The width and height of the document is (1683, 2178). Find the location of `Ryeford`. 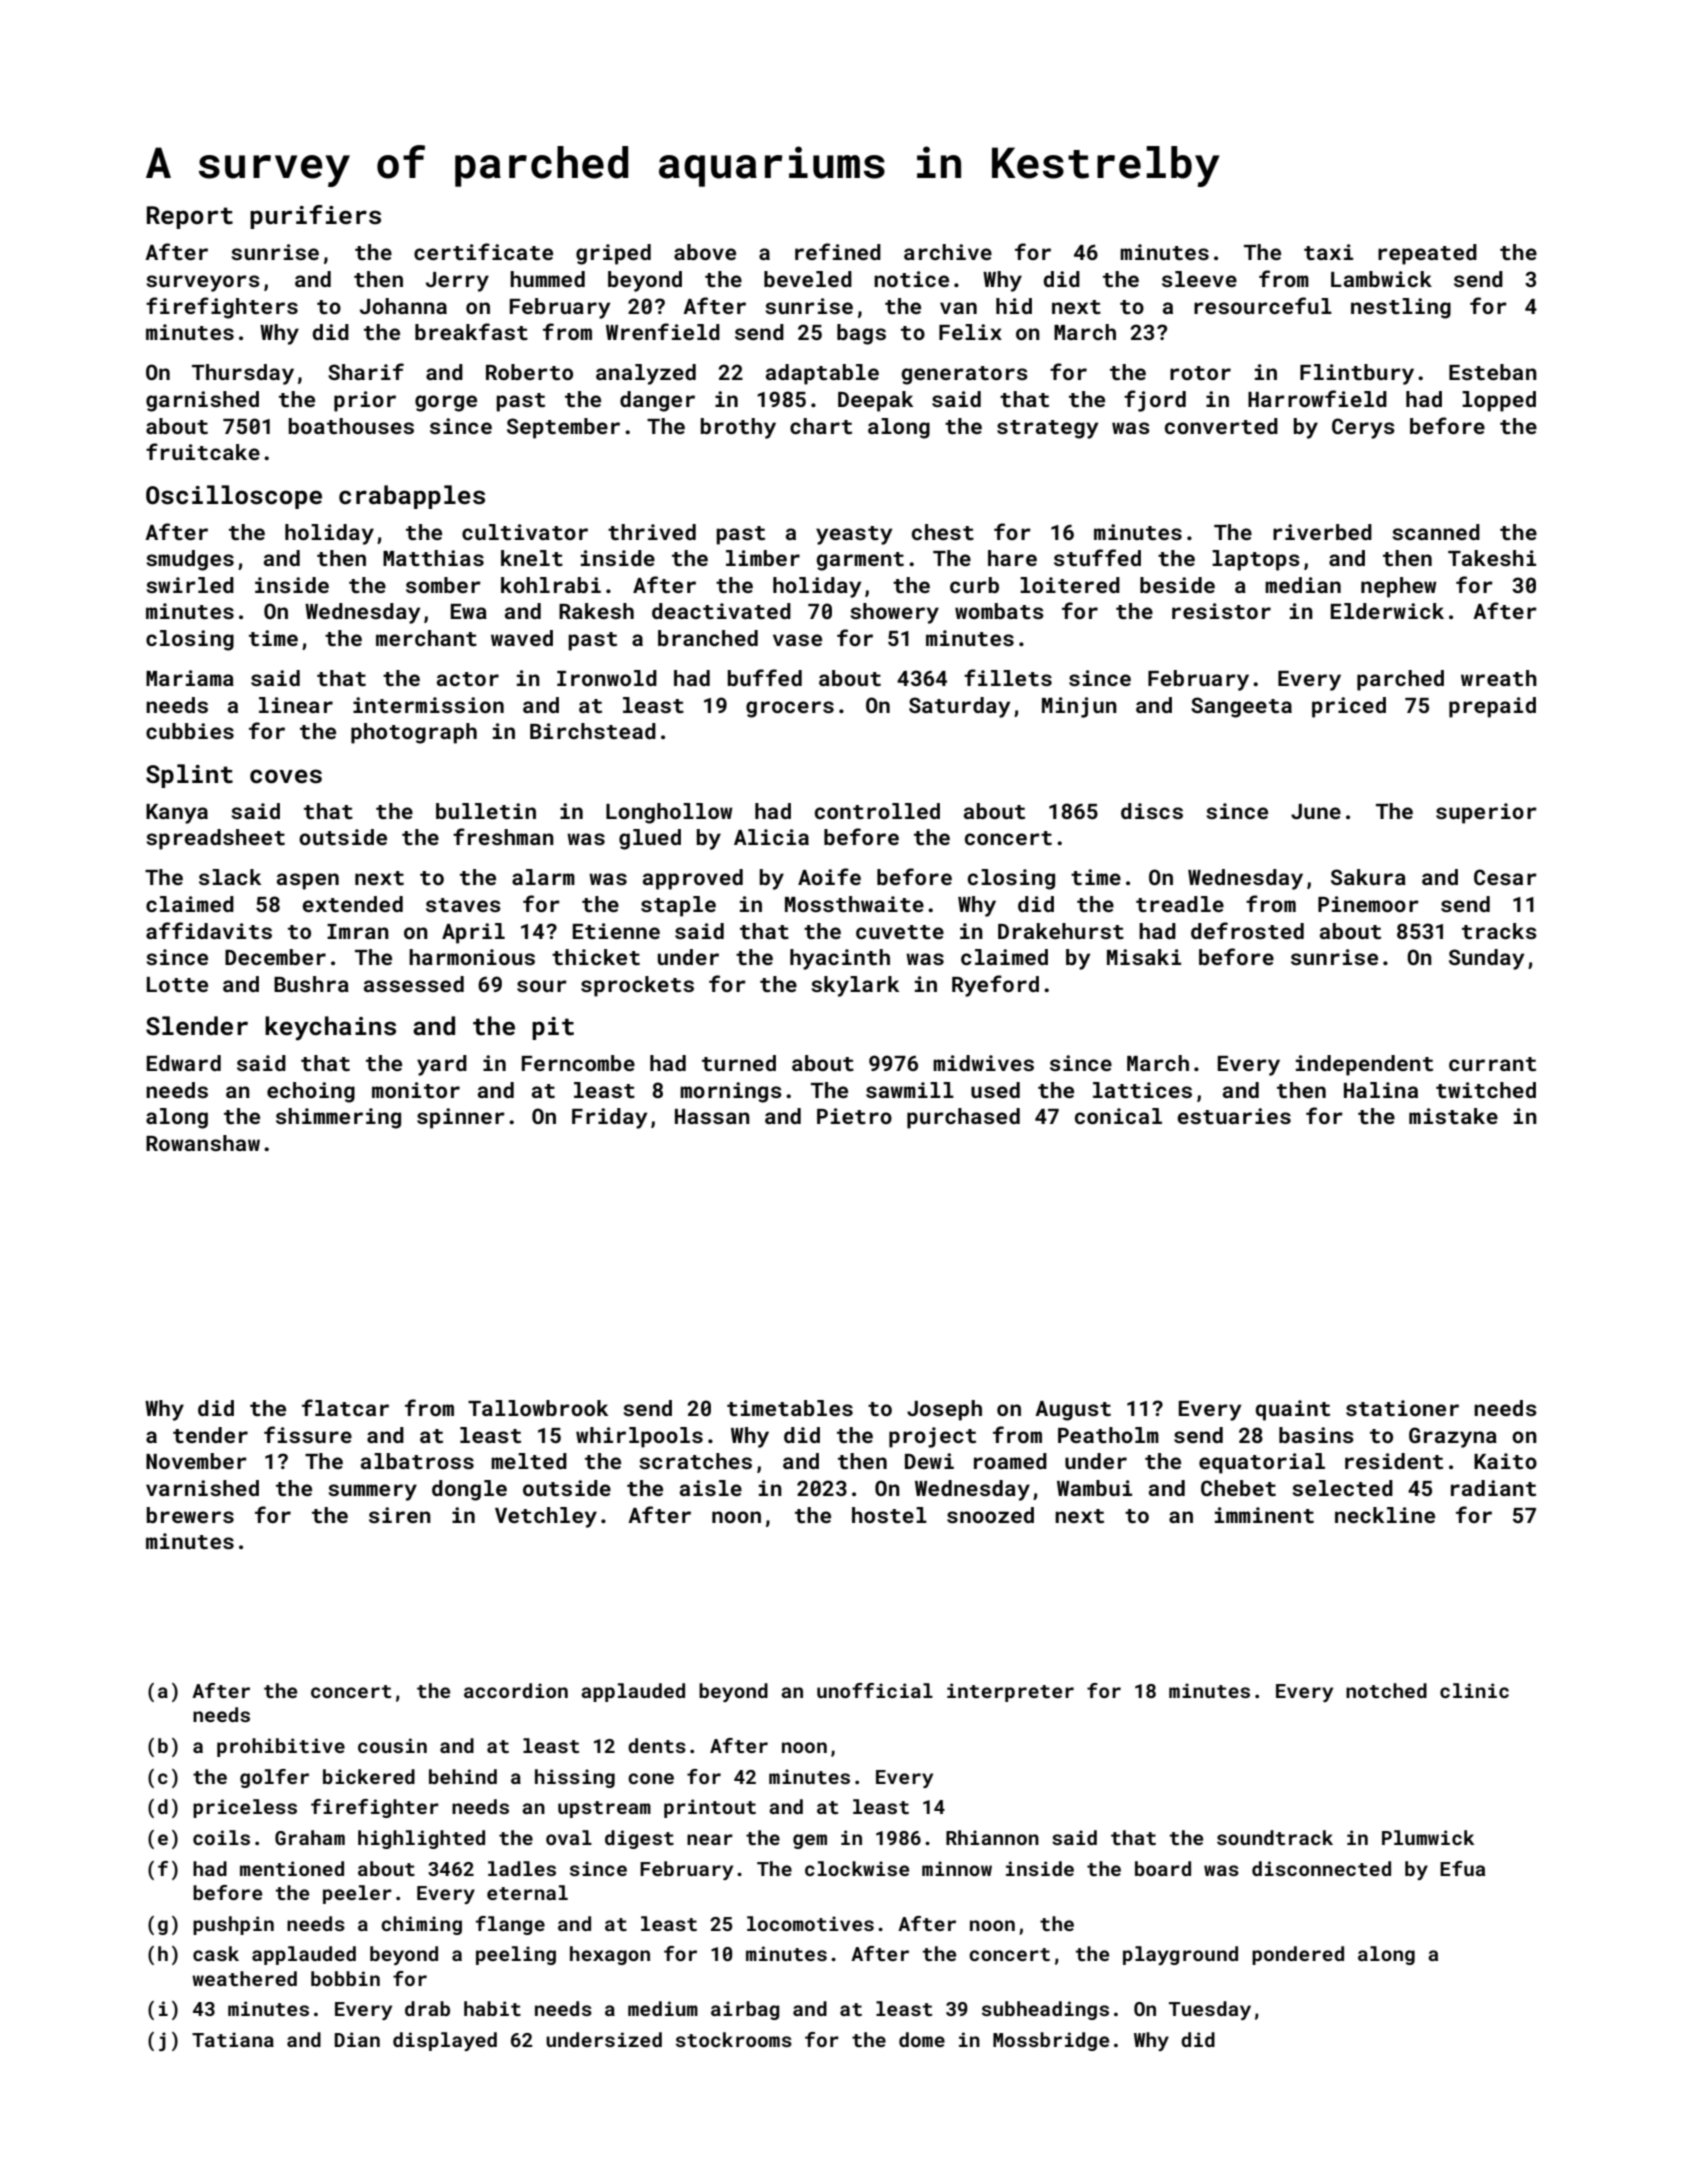

Ryeford is located at coordinates (995, 986).
